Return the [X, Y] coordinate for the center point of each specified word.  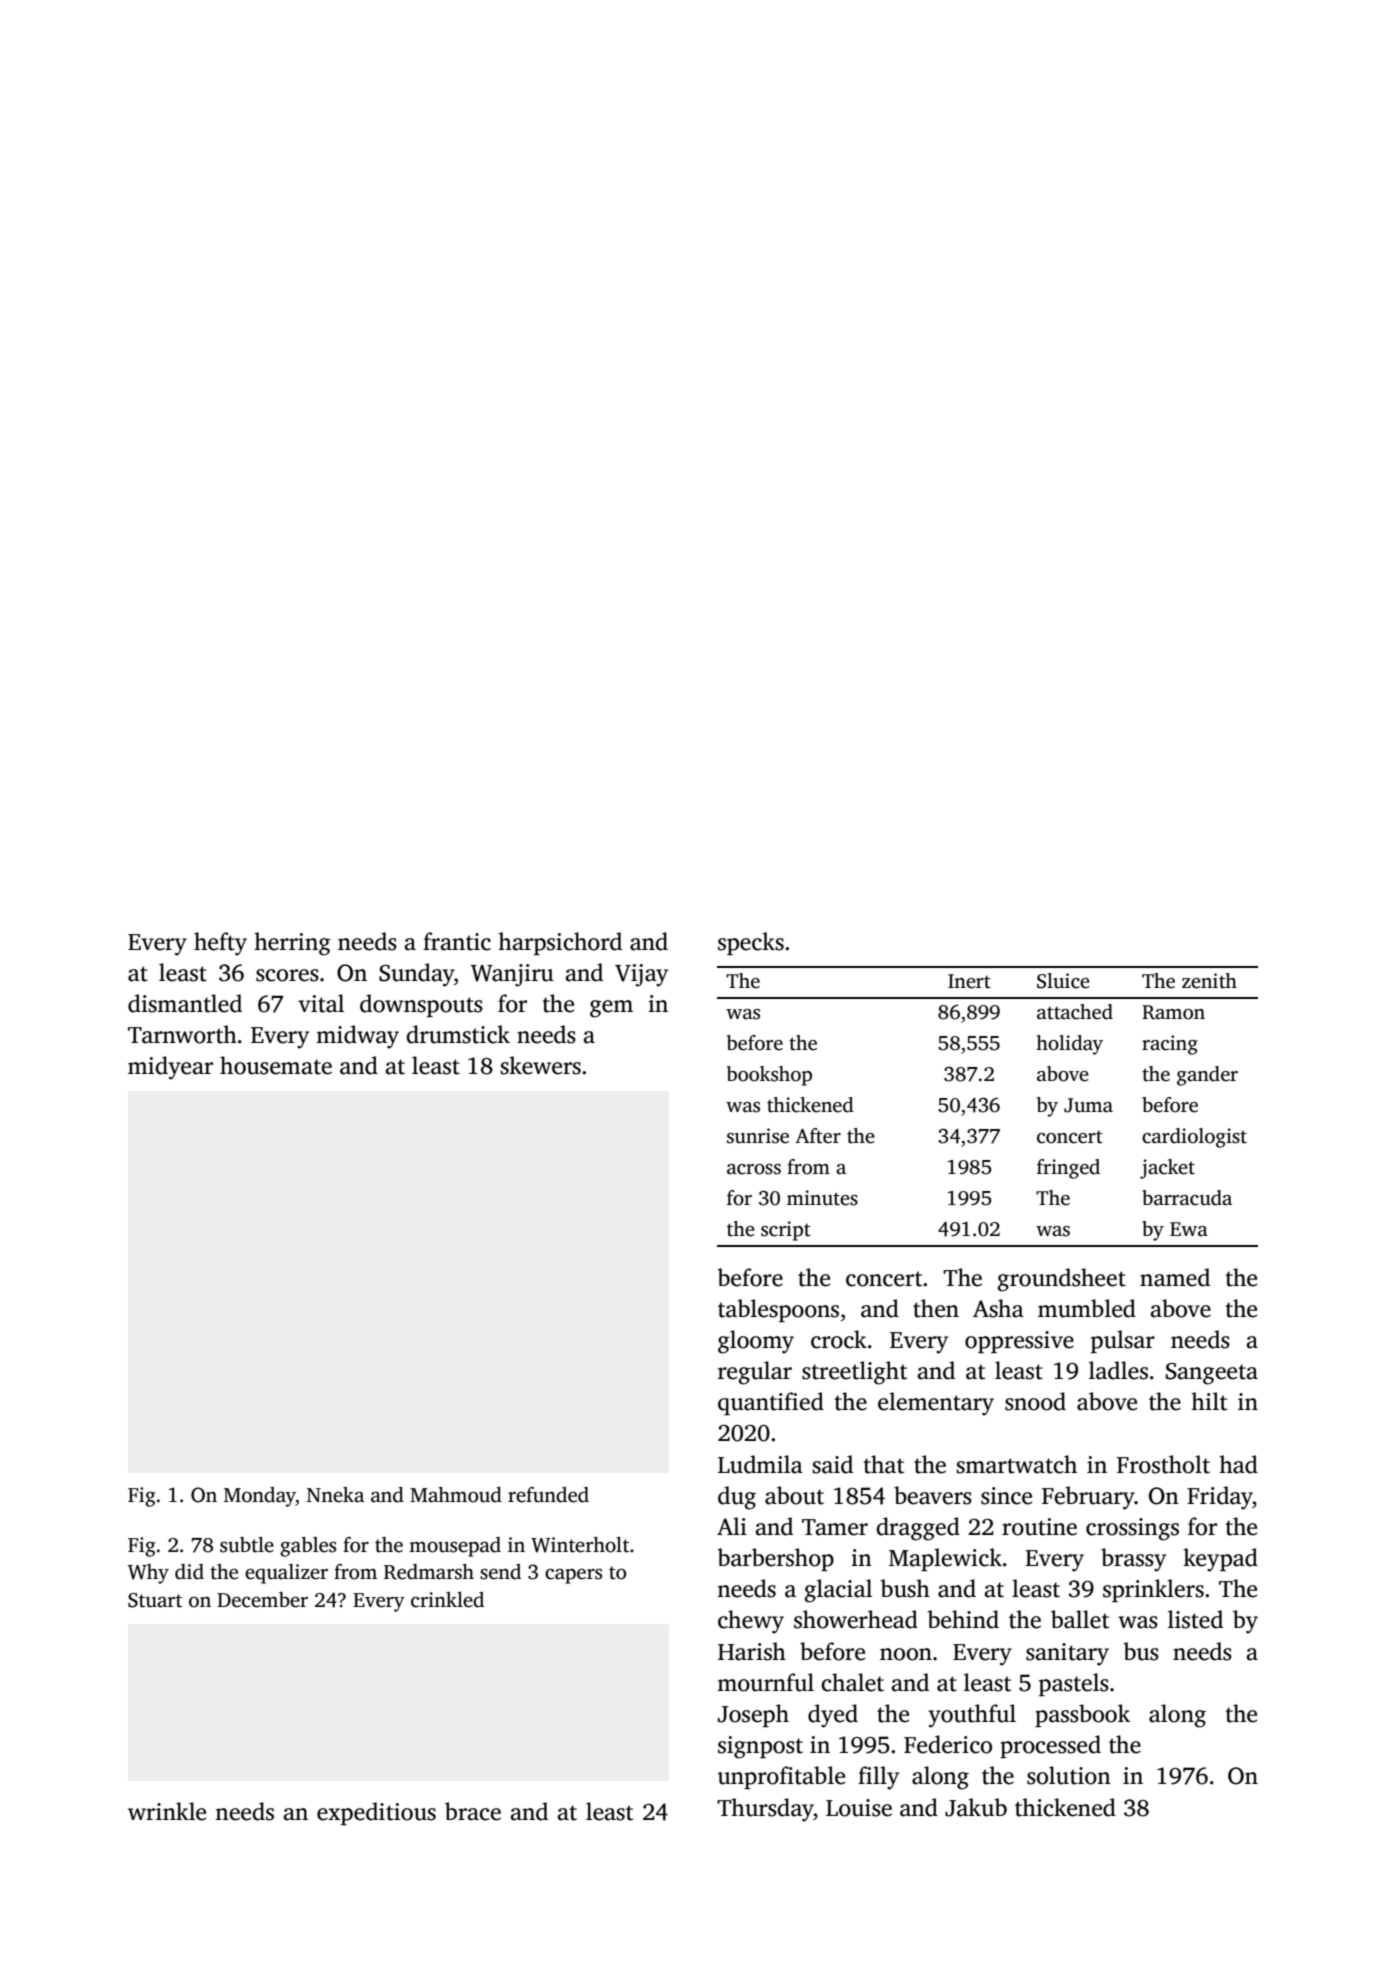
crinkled [447, 1600]
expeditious [376, 1813]
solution [1069, 1775]
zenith [1209, 981]
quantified [771, 1403]
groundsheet [1062, 1280]
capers [573, 1576]
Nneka [335, 1495]
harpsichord [560, 943]
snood [1035, 1401]
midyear [170, 1068]
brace [473, 1811]
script [786, 1231]
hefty [220, 944]
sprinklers [1153, 1590]
